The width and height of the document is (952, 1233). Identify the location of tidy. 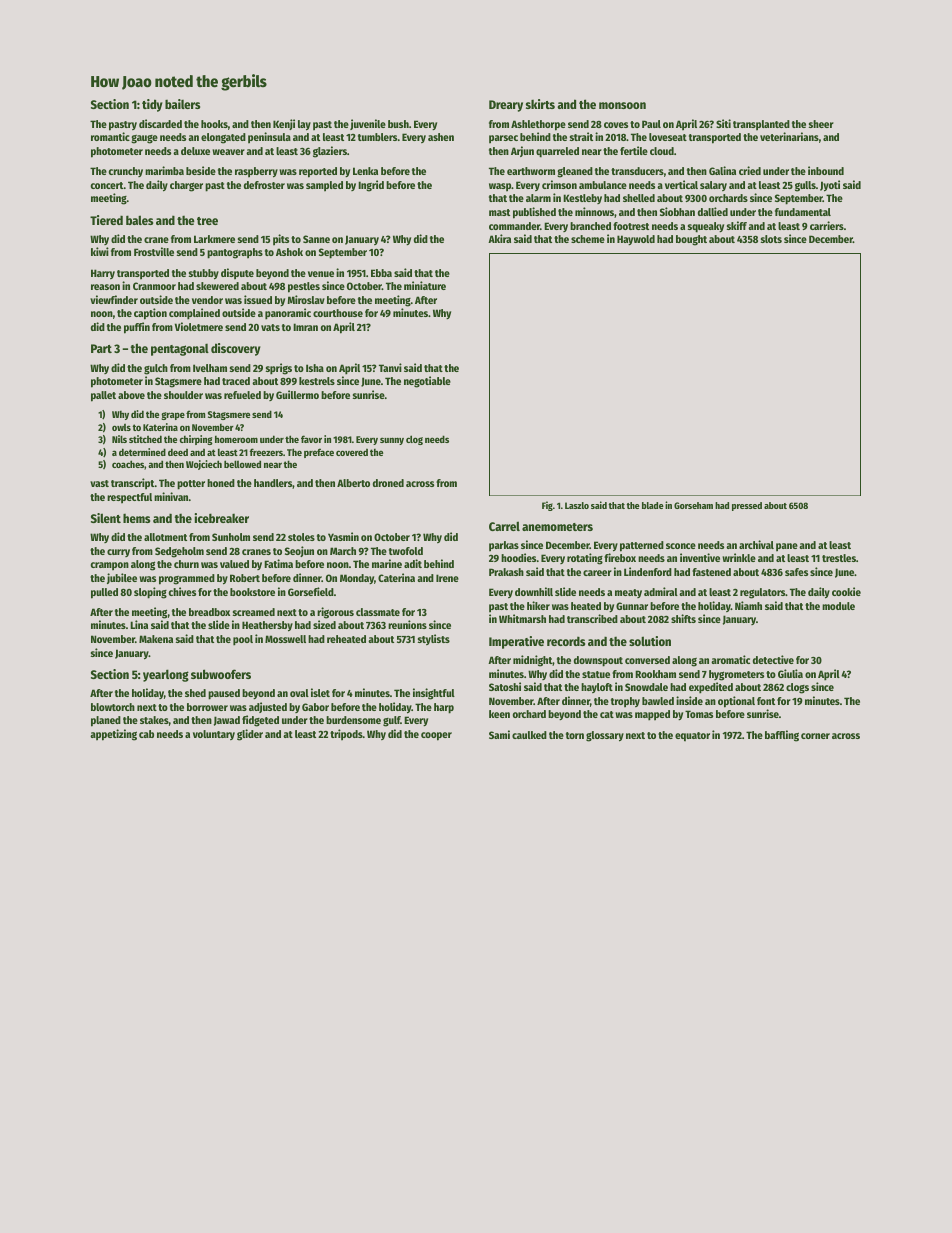
(152, 105).
